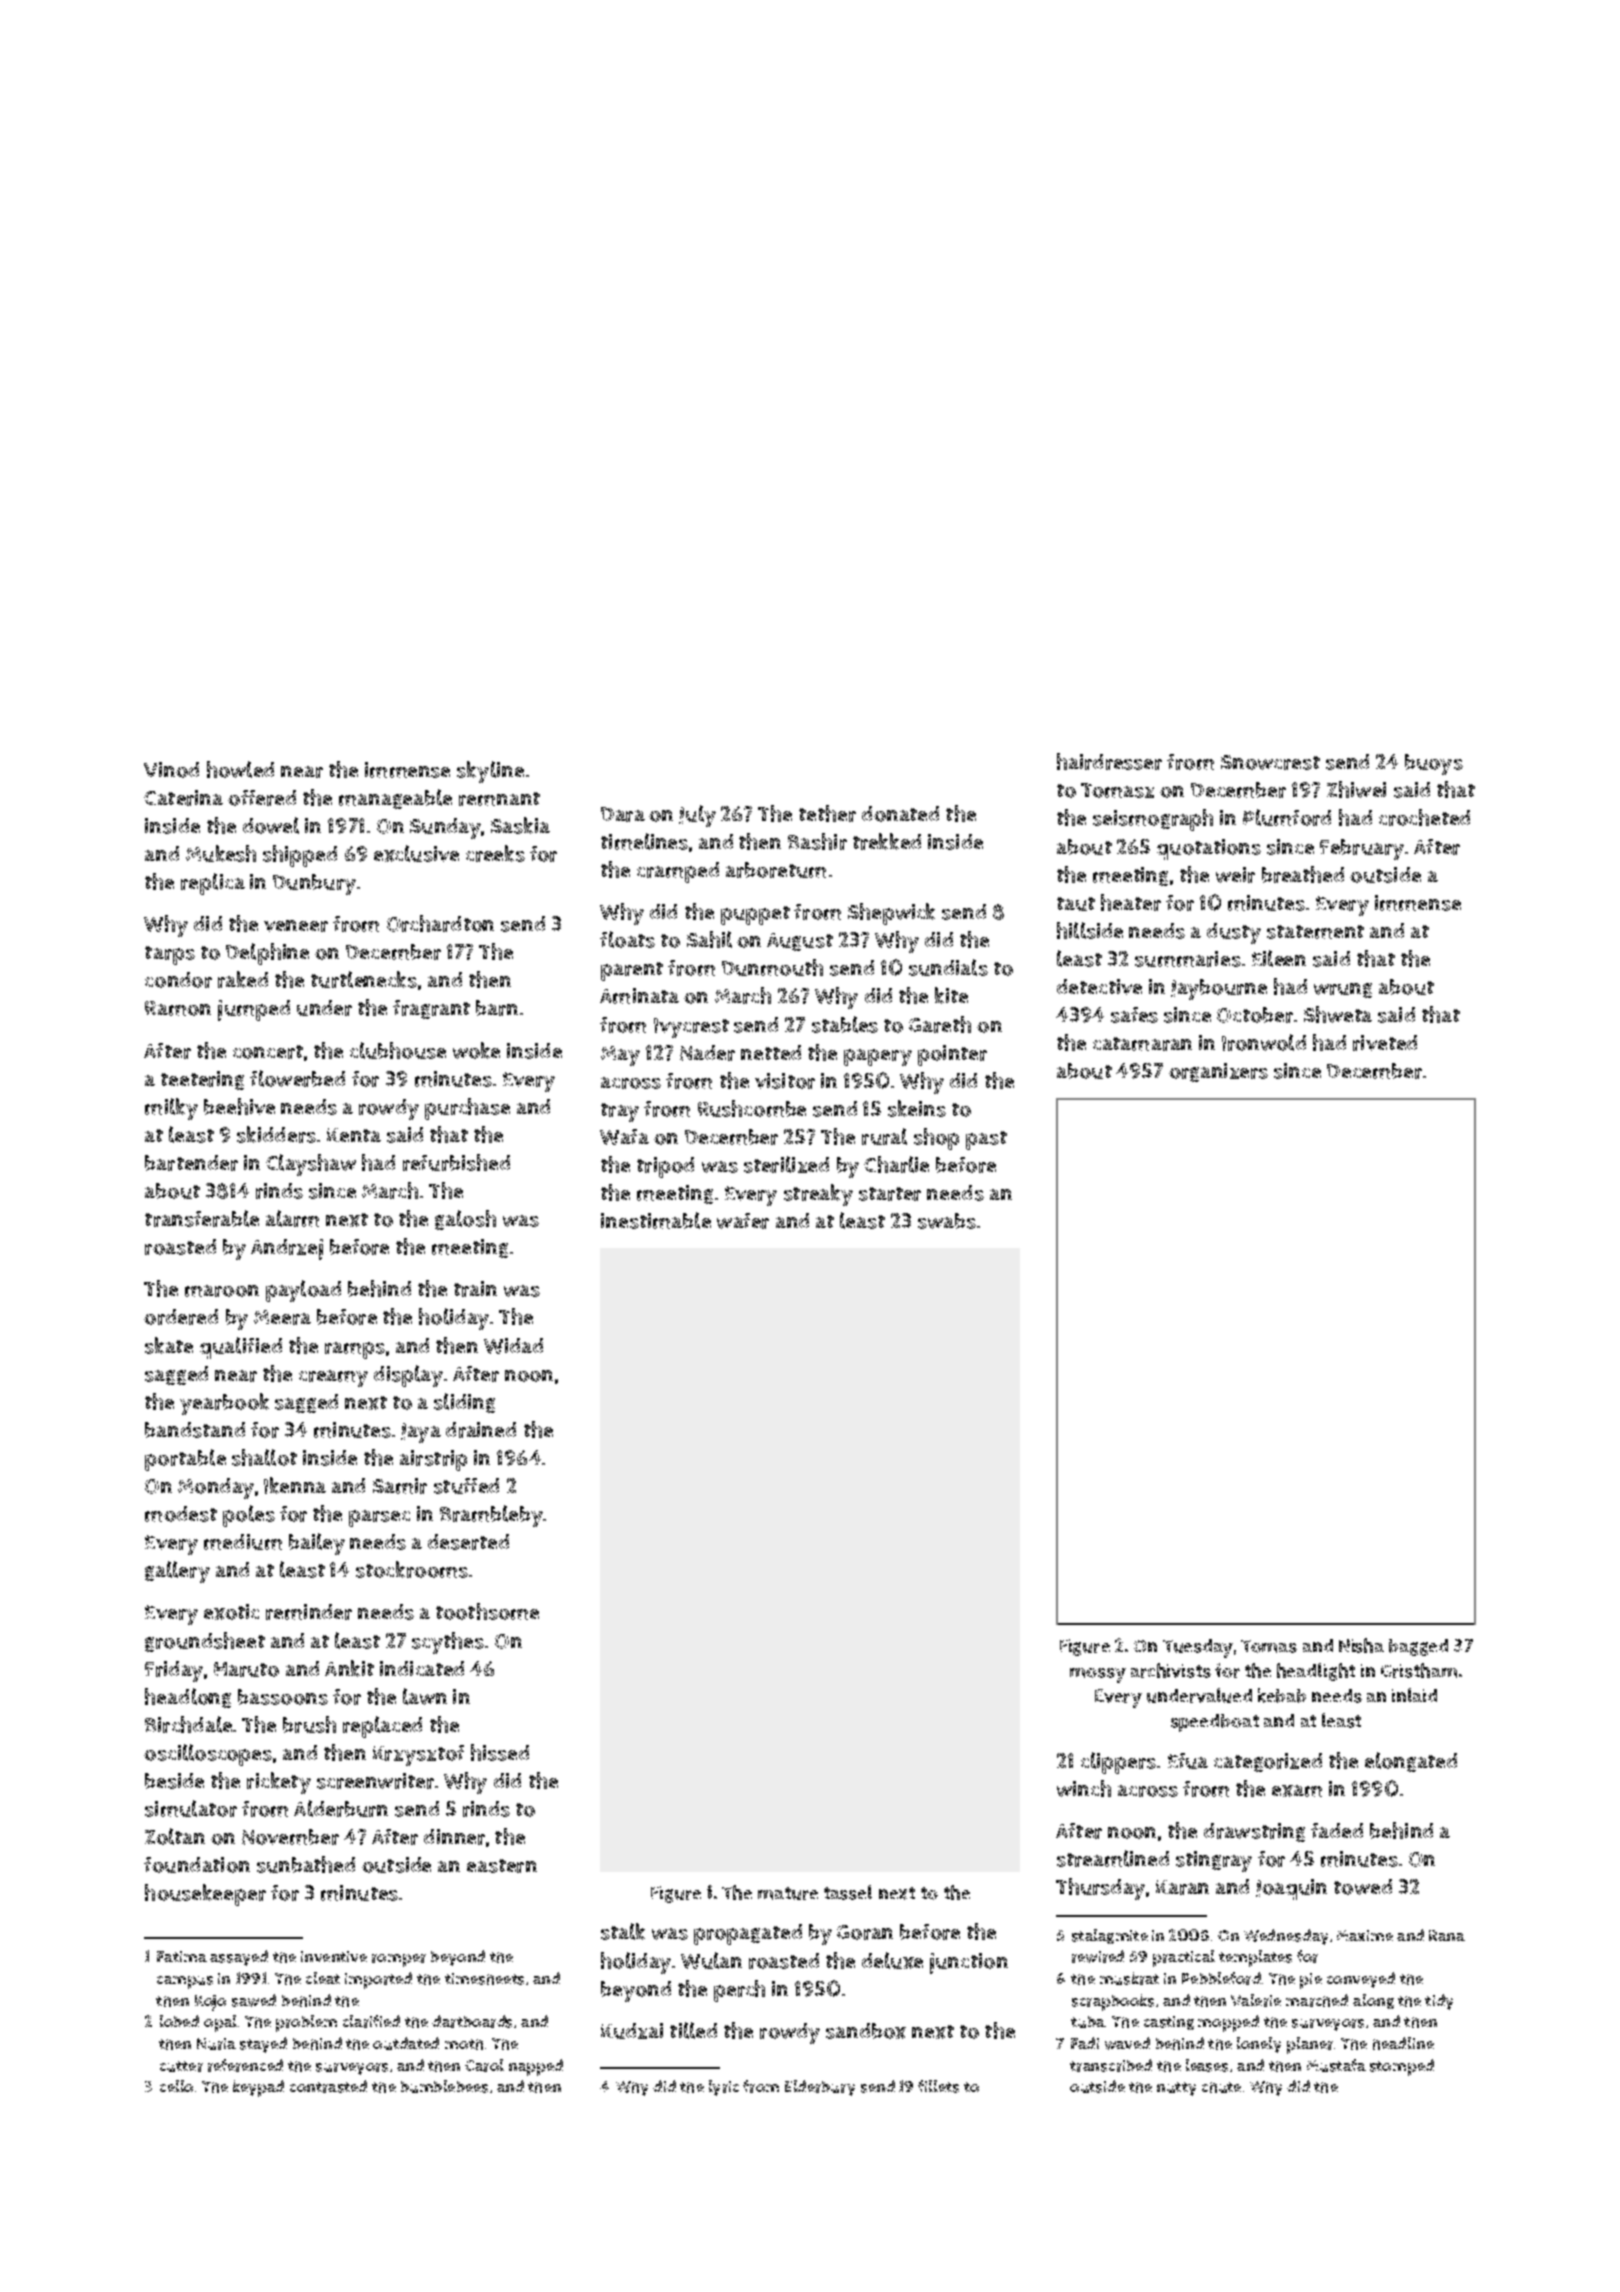 The height and width of the screenshot is (2292, 1620). What do you see at coordinates (490, 772) in the screenshot?
I see `skyline` at bounding box center [490, 772].
